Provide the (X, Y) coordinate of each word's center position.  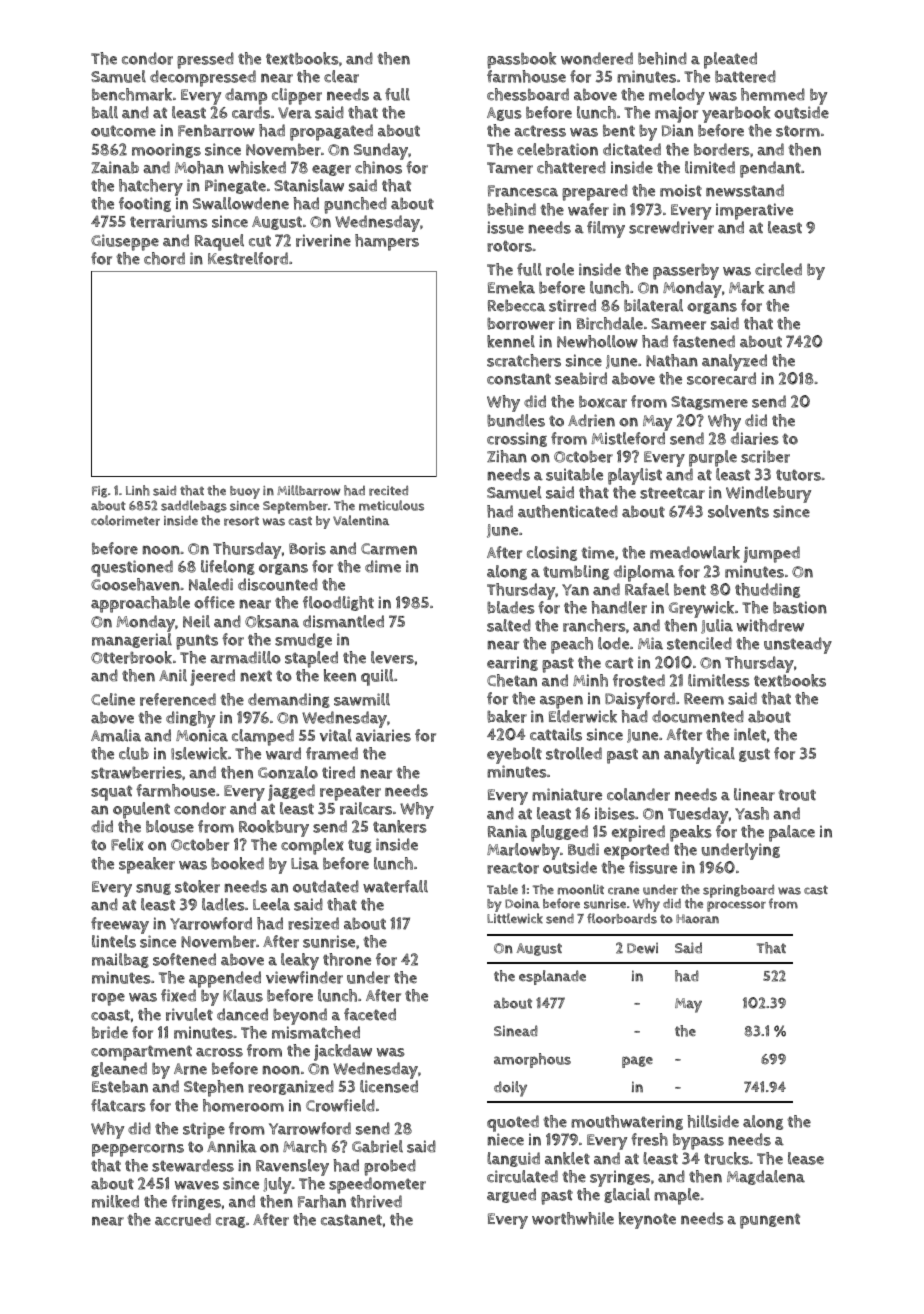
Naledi (211, 584)
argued (511, 1195)
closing (552, 553)
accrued (183, 1219)
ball (105, 112)
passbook (521, 60)
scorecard (721, 378)
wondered (597, 58)
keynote (647, 1220)
